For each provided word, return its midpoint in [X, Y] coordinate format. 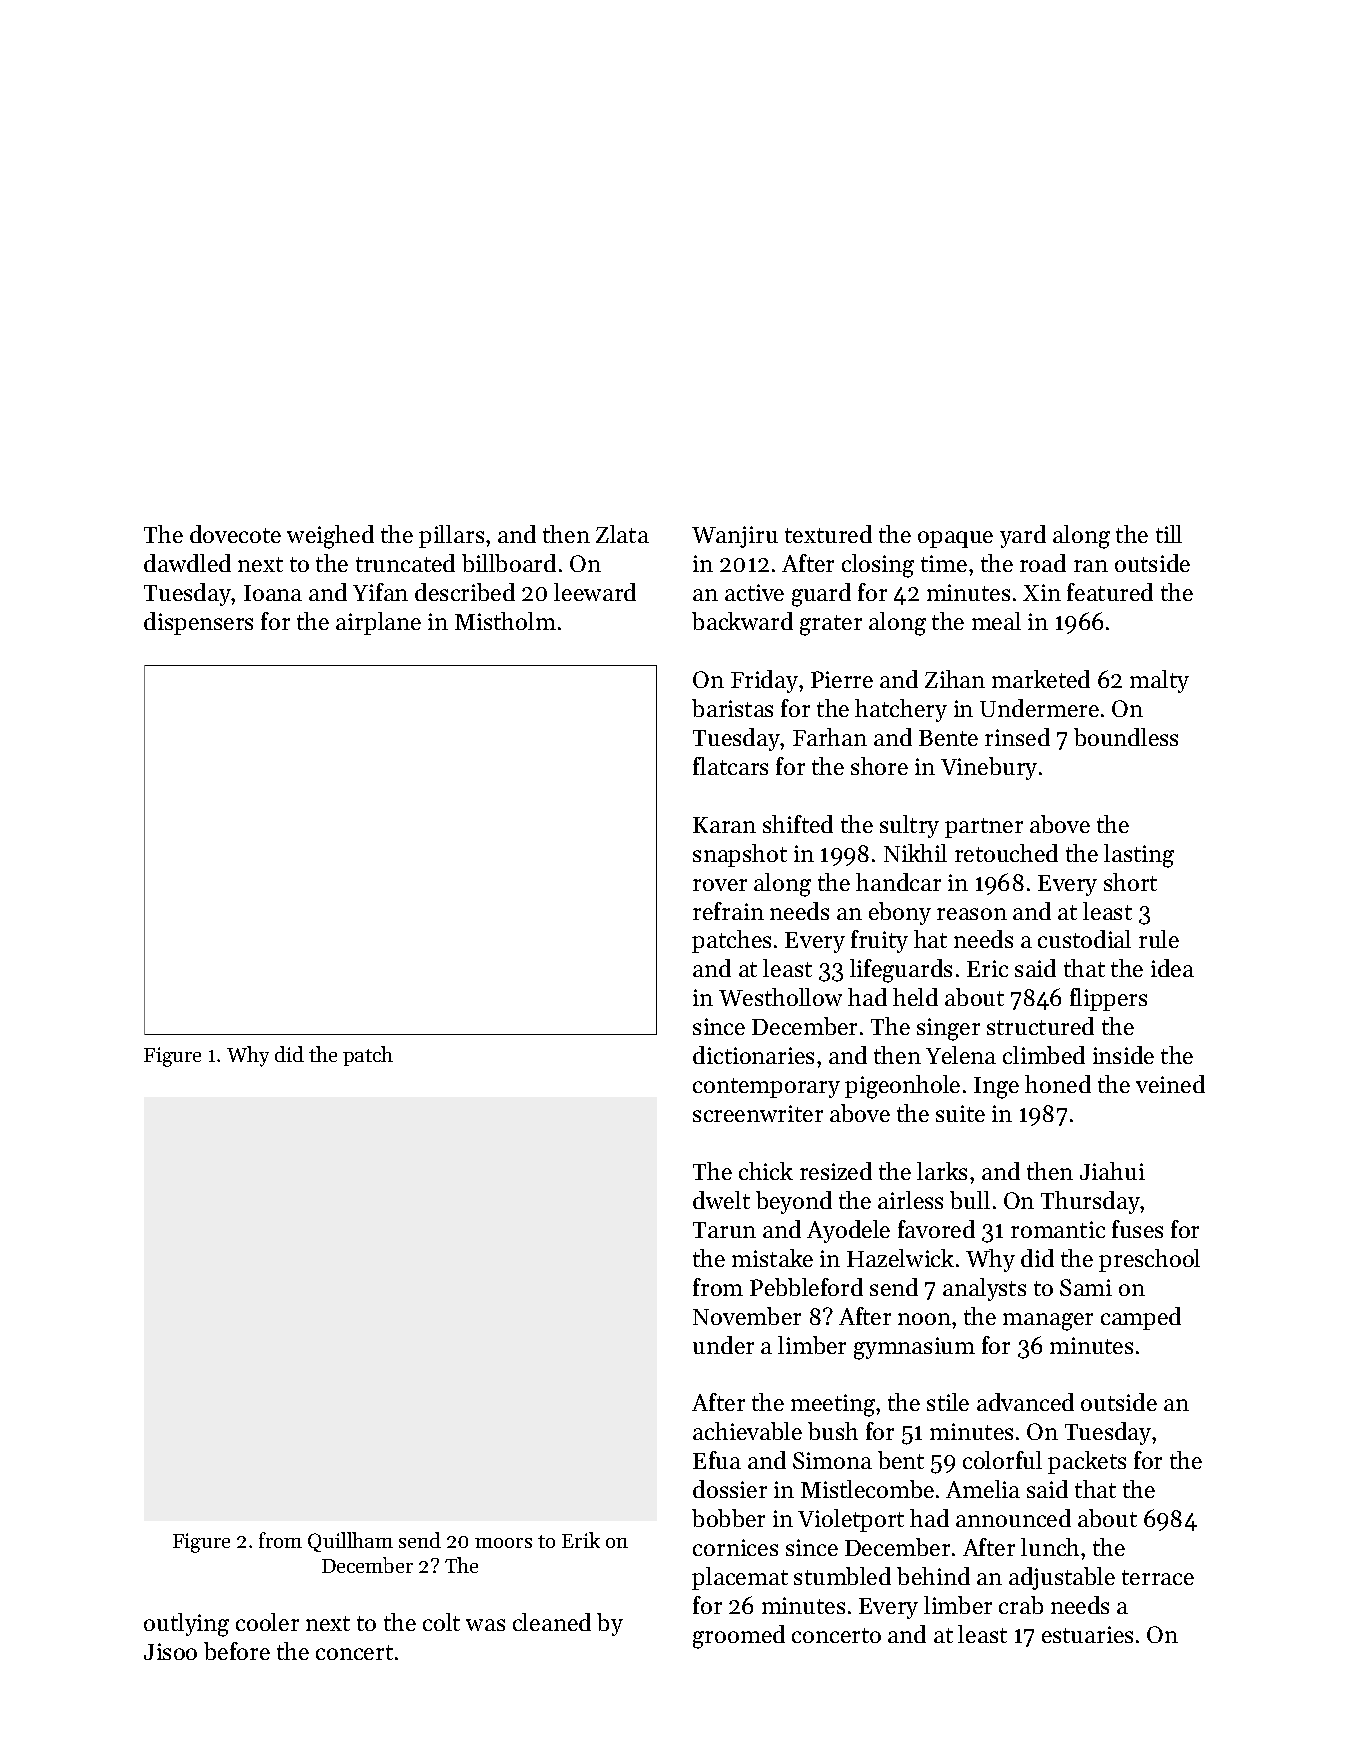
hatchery [901, 710]
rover [720, 885]
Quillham [350, 1542]
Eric [987, 968]
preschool [1149, 1260]
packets [1087, 1462]
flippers [1108, 999]
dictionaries [753, 1055]
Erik [581, 1540]
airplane [378, 623]
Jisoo [170, 1651]
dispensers [198, 623]
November [747, 1316]
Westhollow [780, 997]
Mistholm [505, 621]
